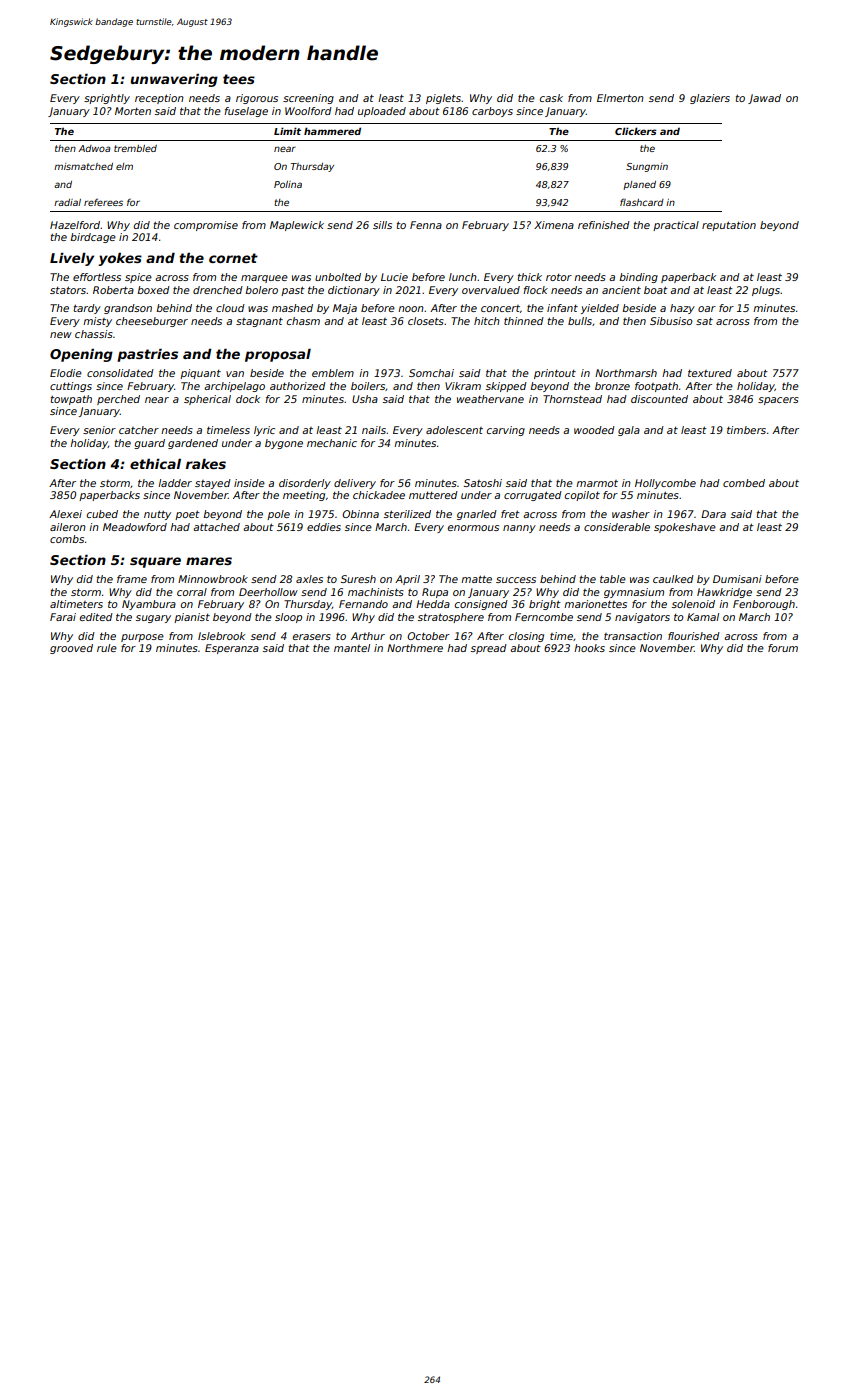 This screenshot has height=1400, width=849. I want to click on Ximena, so click(554, 225).
